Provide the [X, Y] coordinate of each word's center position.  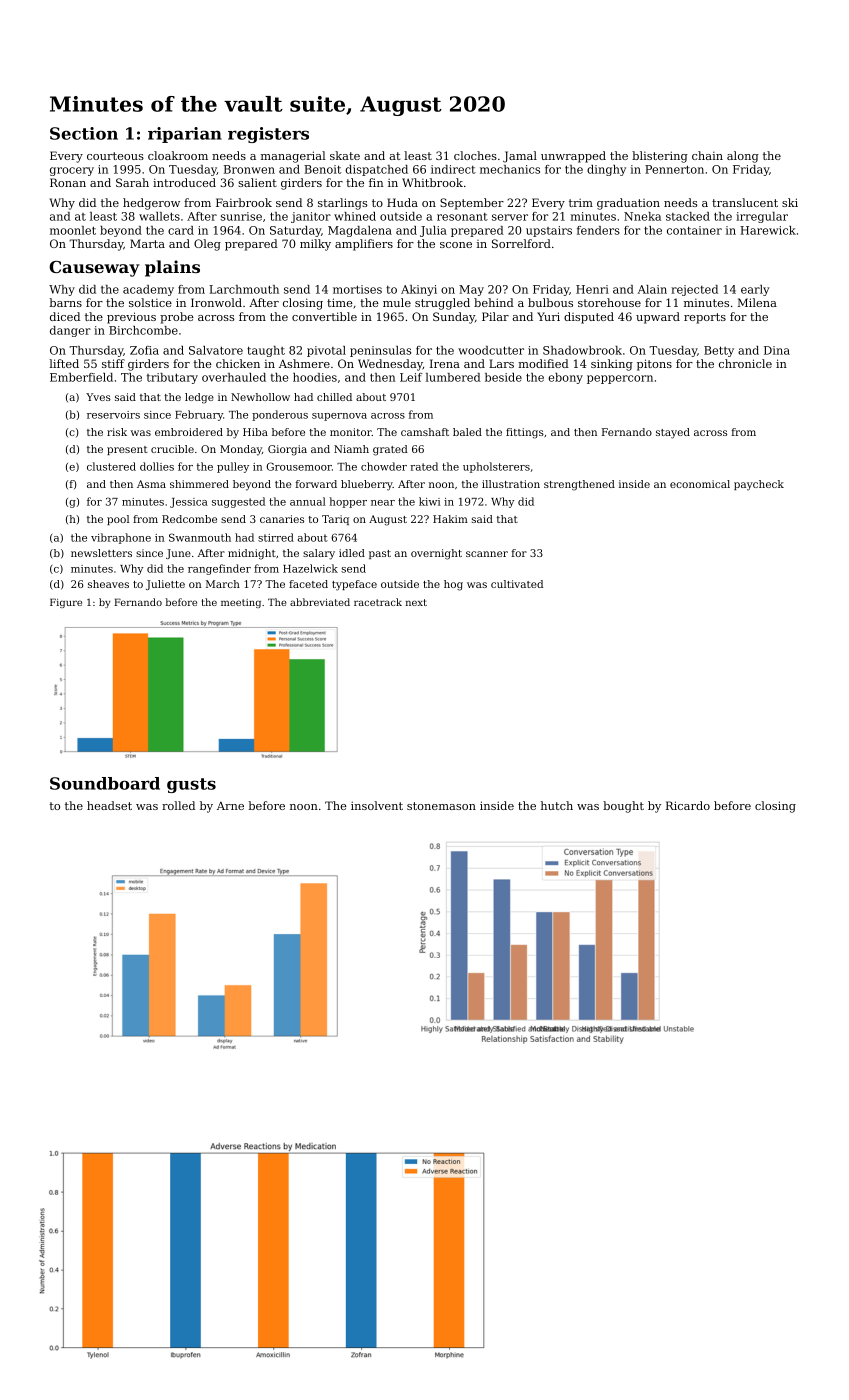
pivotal [326, 351]
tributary [172, 378]
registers [268, 135]
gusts [191, 785]
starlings [342, 204]
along [743, 157]
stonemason [441, 806]
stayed [673, 433]
